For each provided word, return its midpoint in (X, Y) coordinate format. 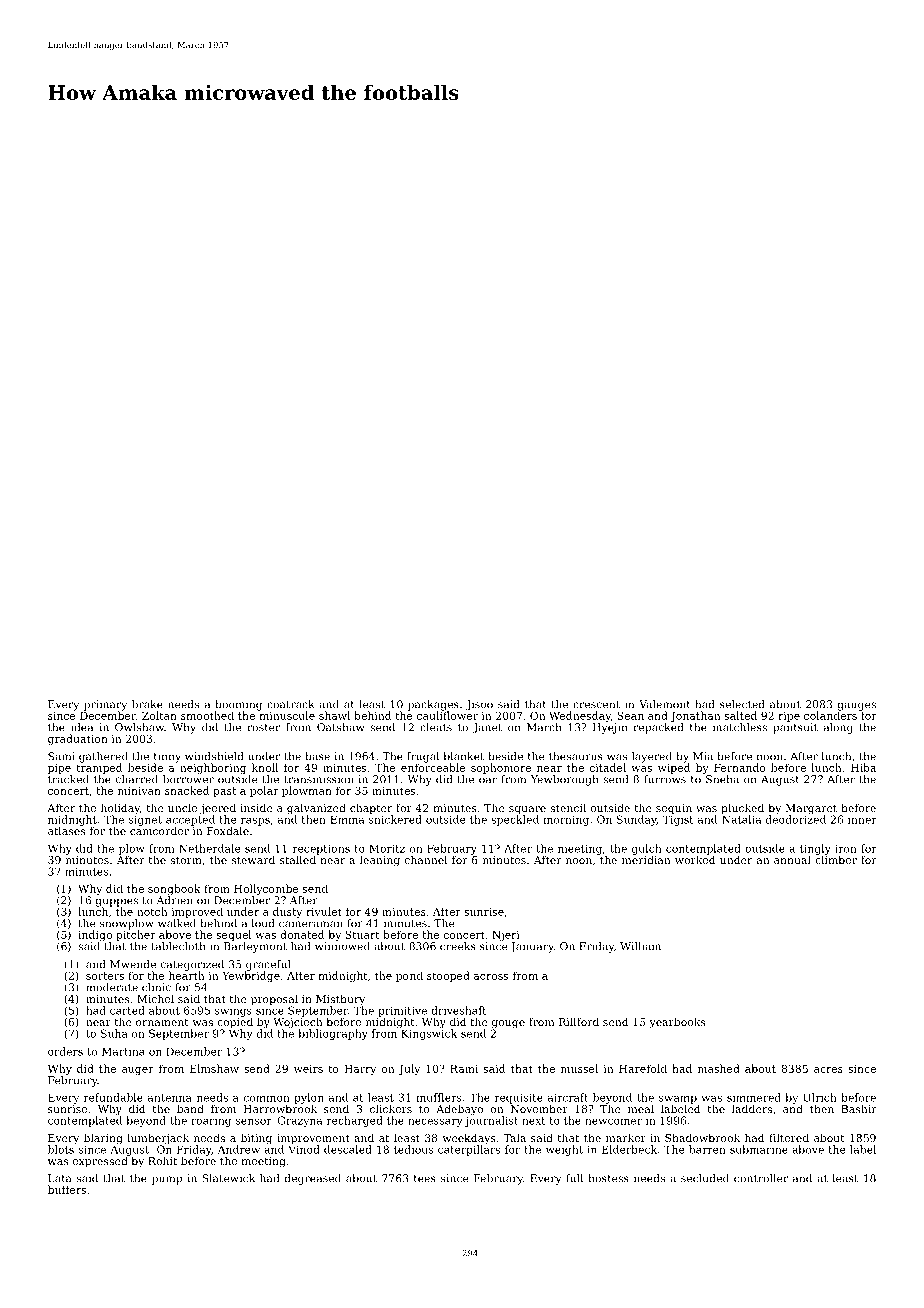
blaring (103, 1139)
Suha (114, 1033)
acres (828, 1070)
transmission (319, 779)
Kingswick (429, 1034)
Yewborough (564, 780)
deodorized (796, 819)
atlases (66, 830)
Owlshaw (139, 727)
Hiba (863, 767)
